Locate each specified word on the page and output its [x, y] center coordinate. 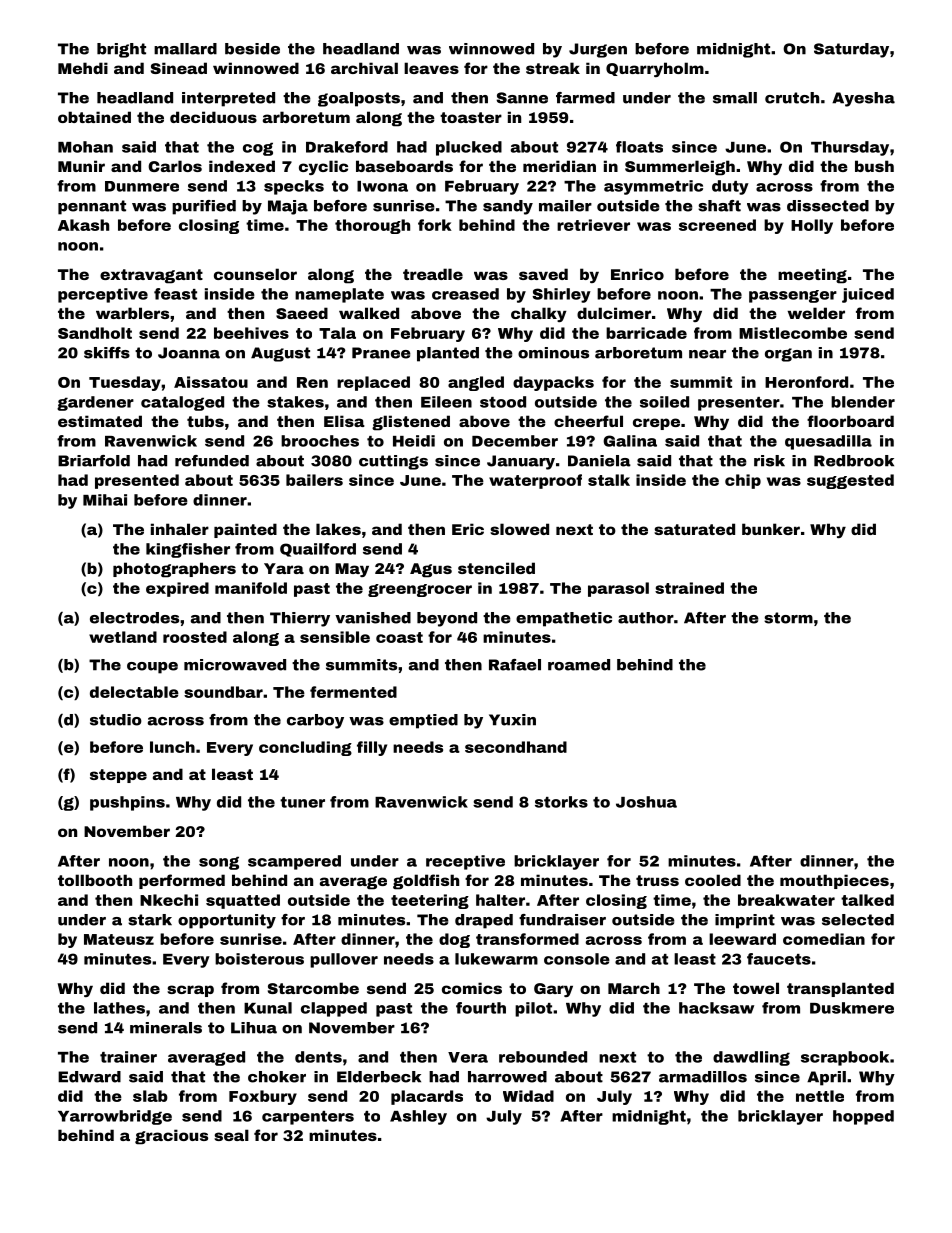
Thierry [300, 619]
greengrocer [420, 590]
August [280, 354]
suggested [850, 481]
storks [561, 802]
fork [435, 225]
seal [231, 1135]
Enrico [637, 274]
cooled [713, 880]
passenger [793, 296]
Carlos [175, 166]
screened [717, 225]
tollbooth [95, 880]
